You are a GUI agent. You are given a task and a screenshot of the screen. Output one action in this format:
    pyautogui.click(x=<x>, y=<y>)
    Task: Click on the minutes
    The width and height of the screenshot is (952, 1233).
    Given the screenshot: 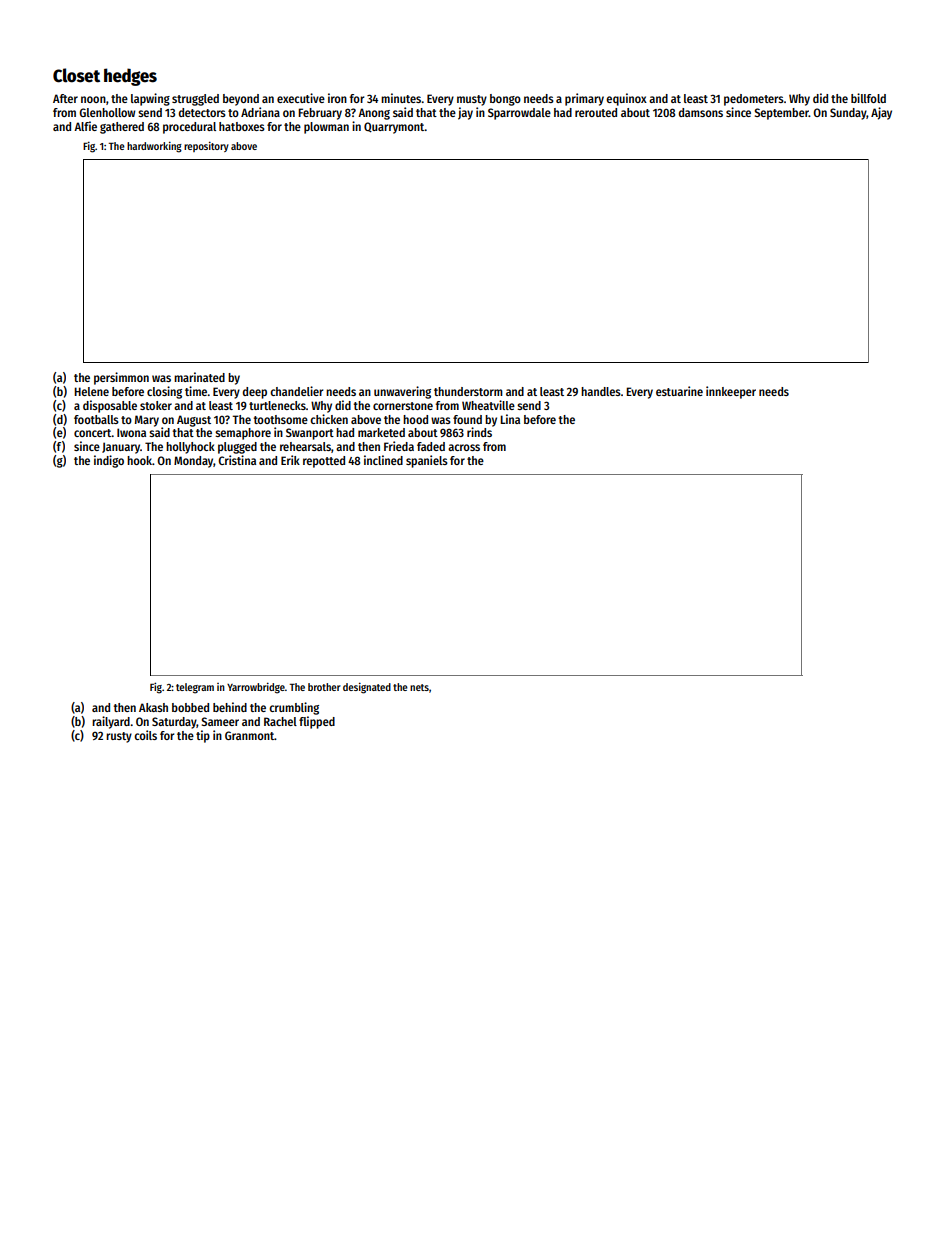 What is the action you would take?
    pyautogui.click(x=401, y=98)
